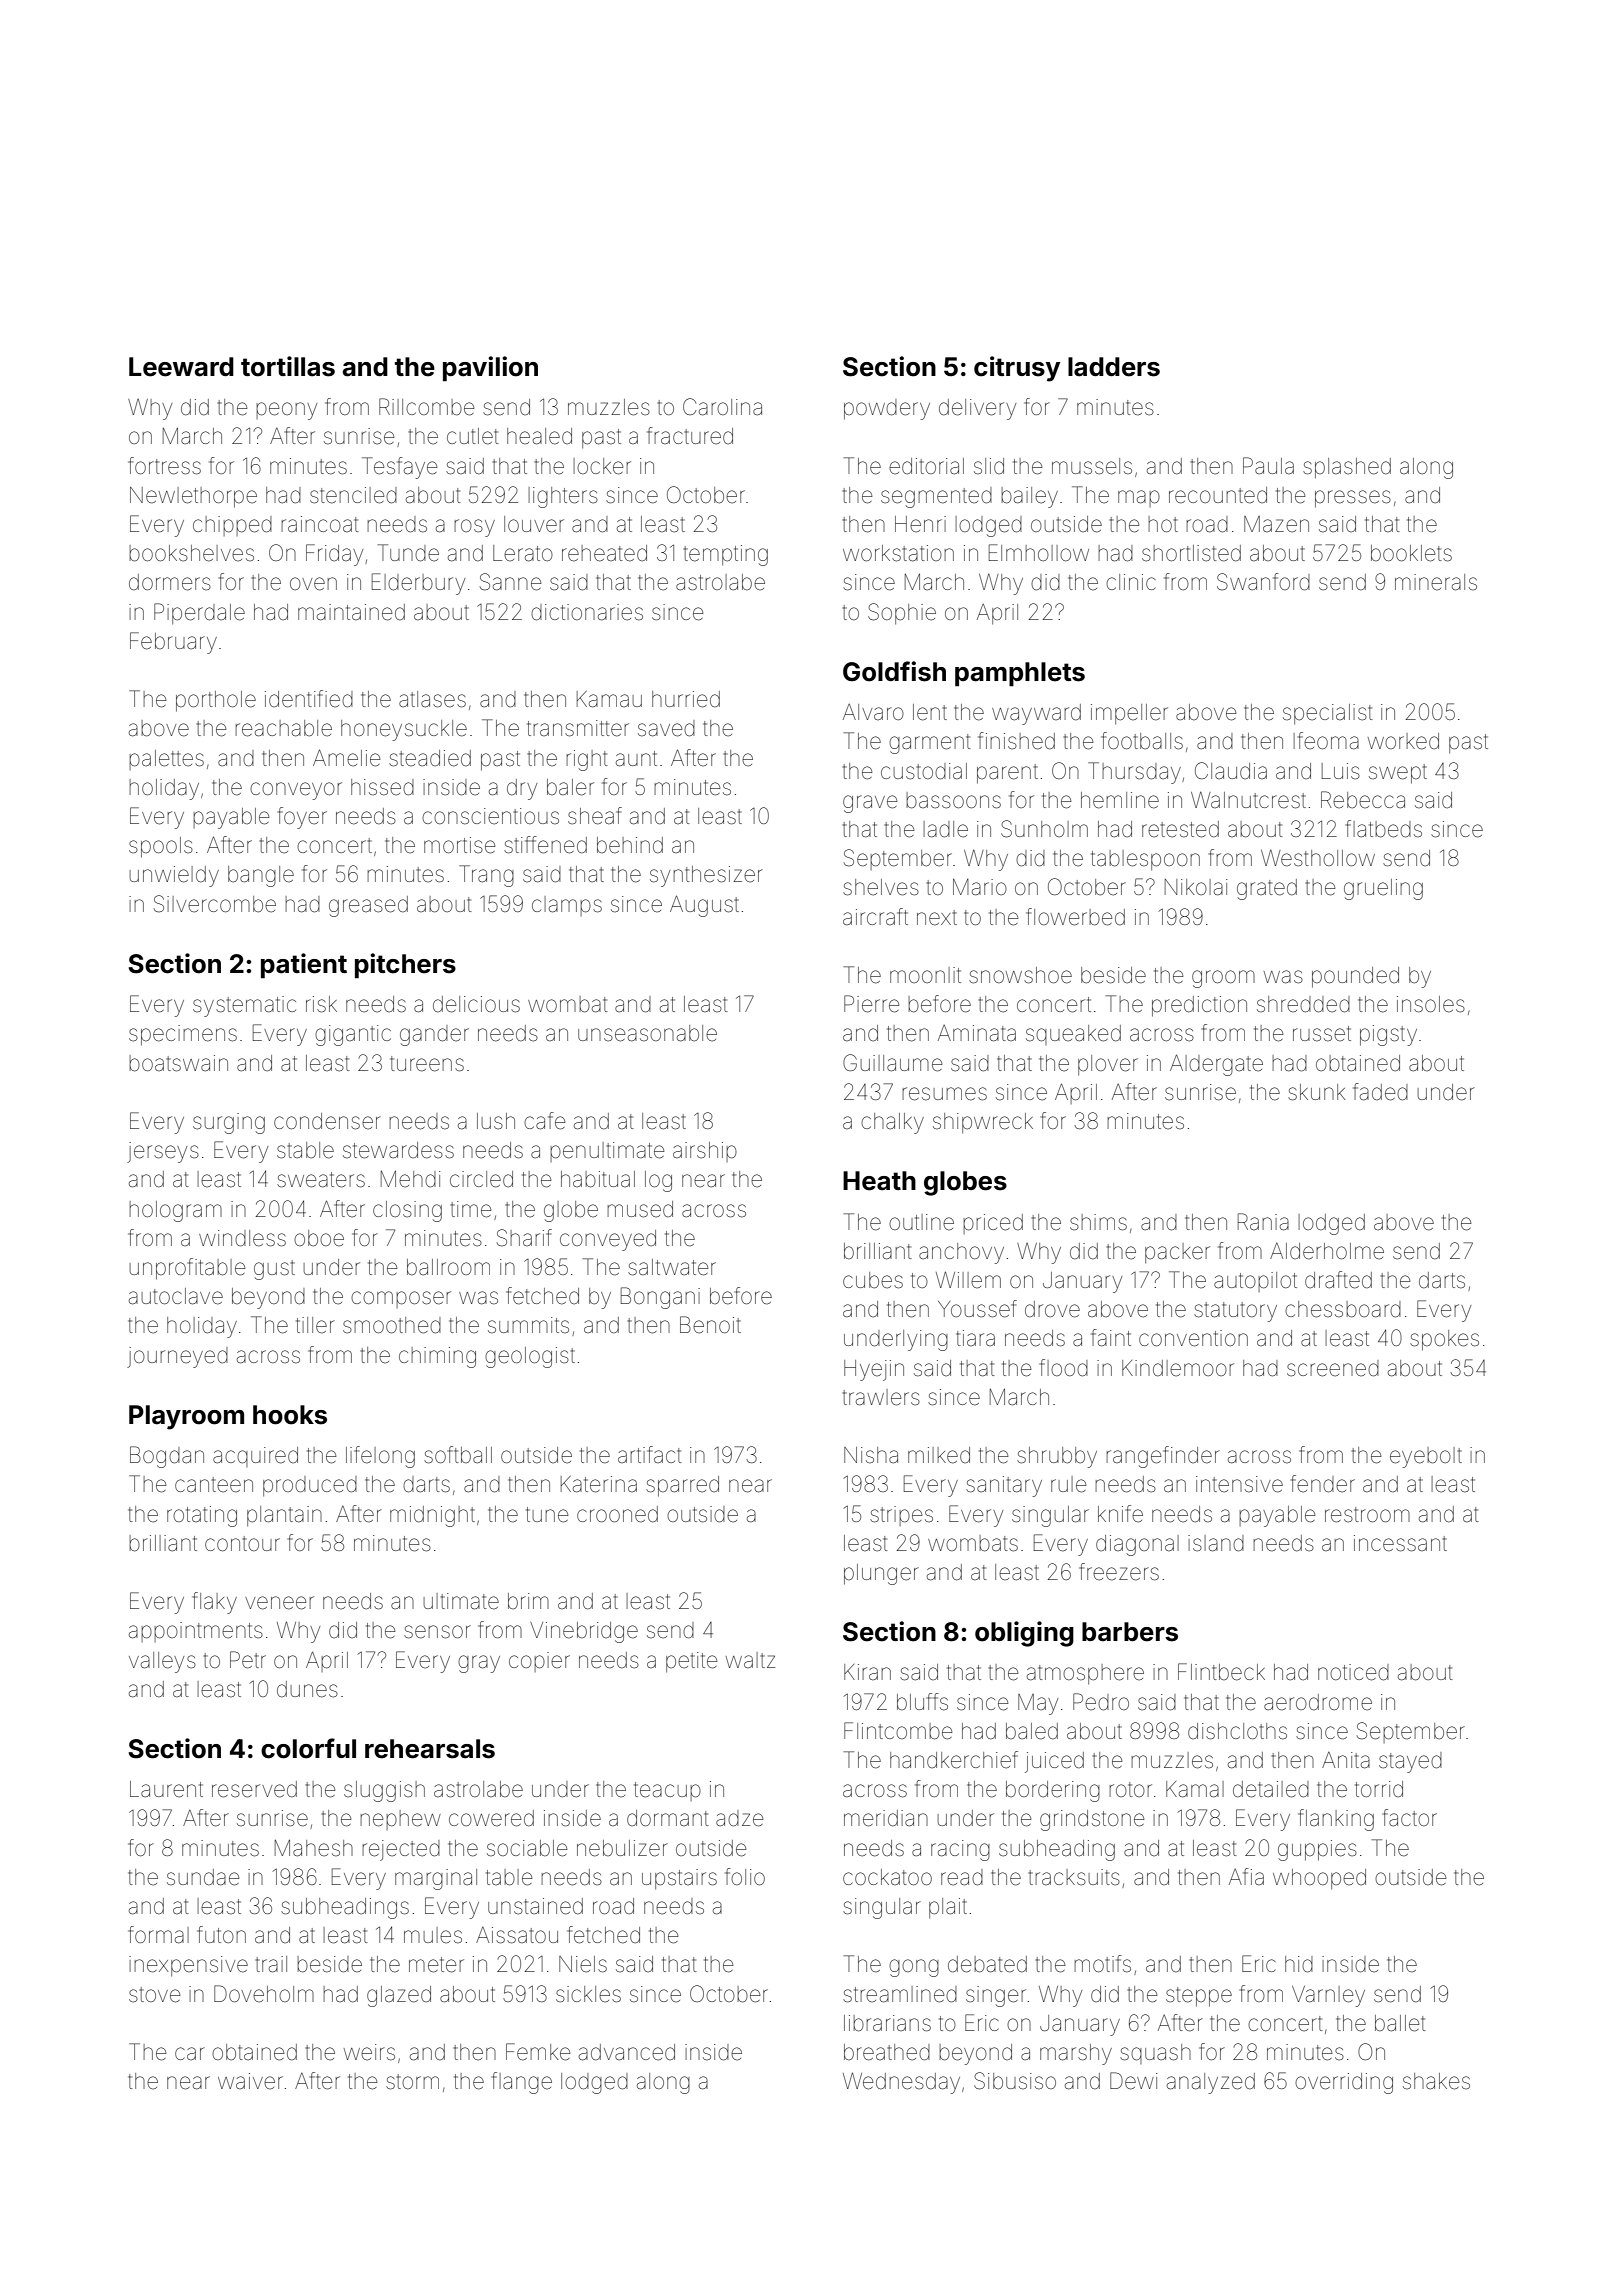 The image size is (1620, 2292). Describe the element at coordinates (1436, 582) in the document. I see `minerals` at that location.
